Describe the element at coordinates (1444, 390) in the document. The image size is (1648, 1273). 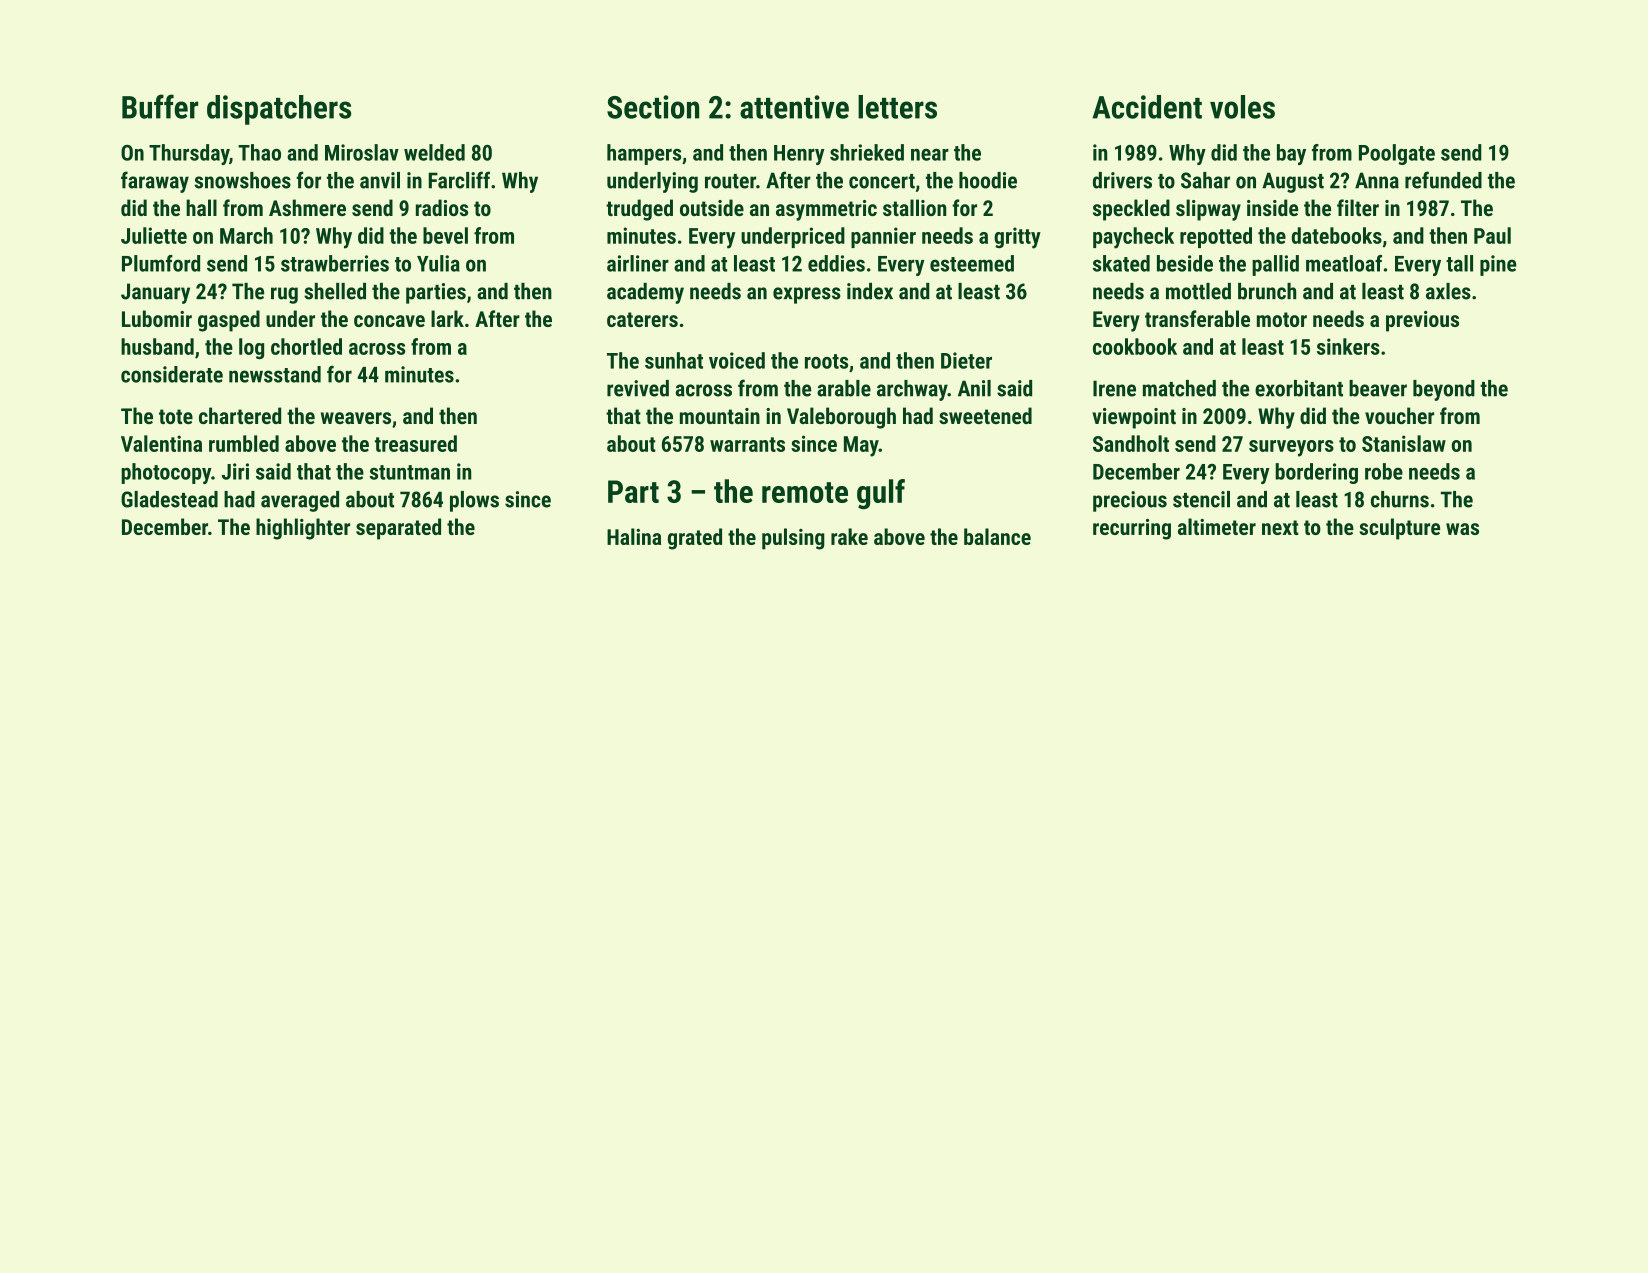
I see `beyond` at that location.
